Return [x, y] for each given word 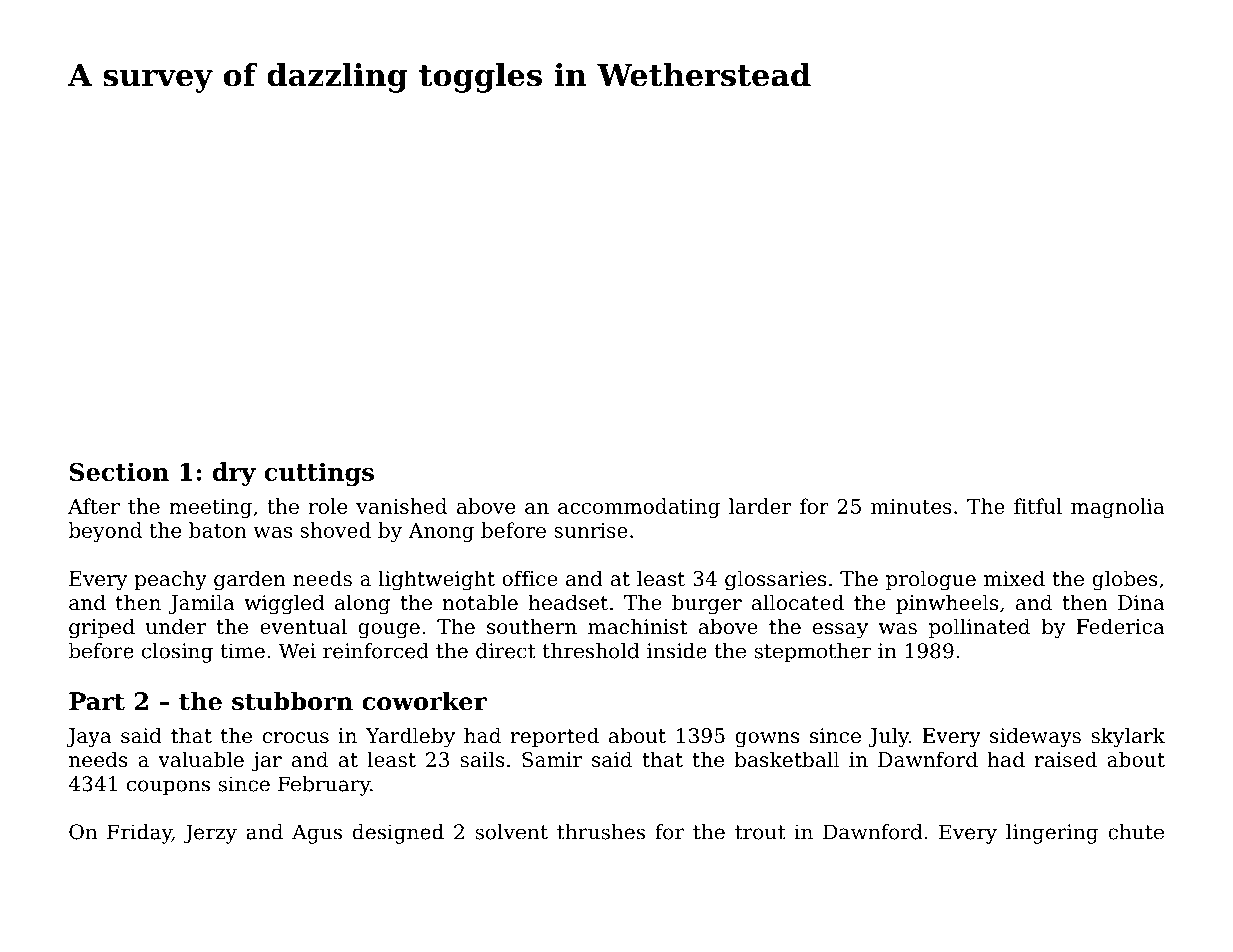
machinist [638, 626]
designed [398, 834]
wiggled [284, 604]
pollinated [979, 628]
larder [760, 506]
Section [119, 471]
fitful [1038, 506]
